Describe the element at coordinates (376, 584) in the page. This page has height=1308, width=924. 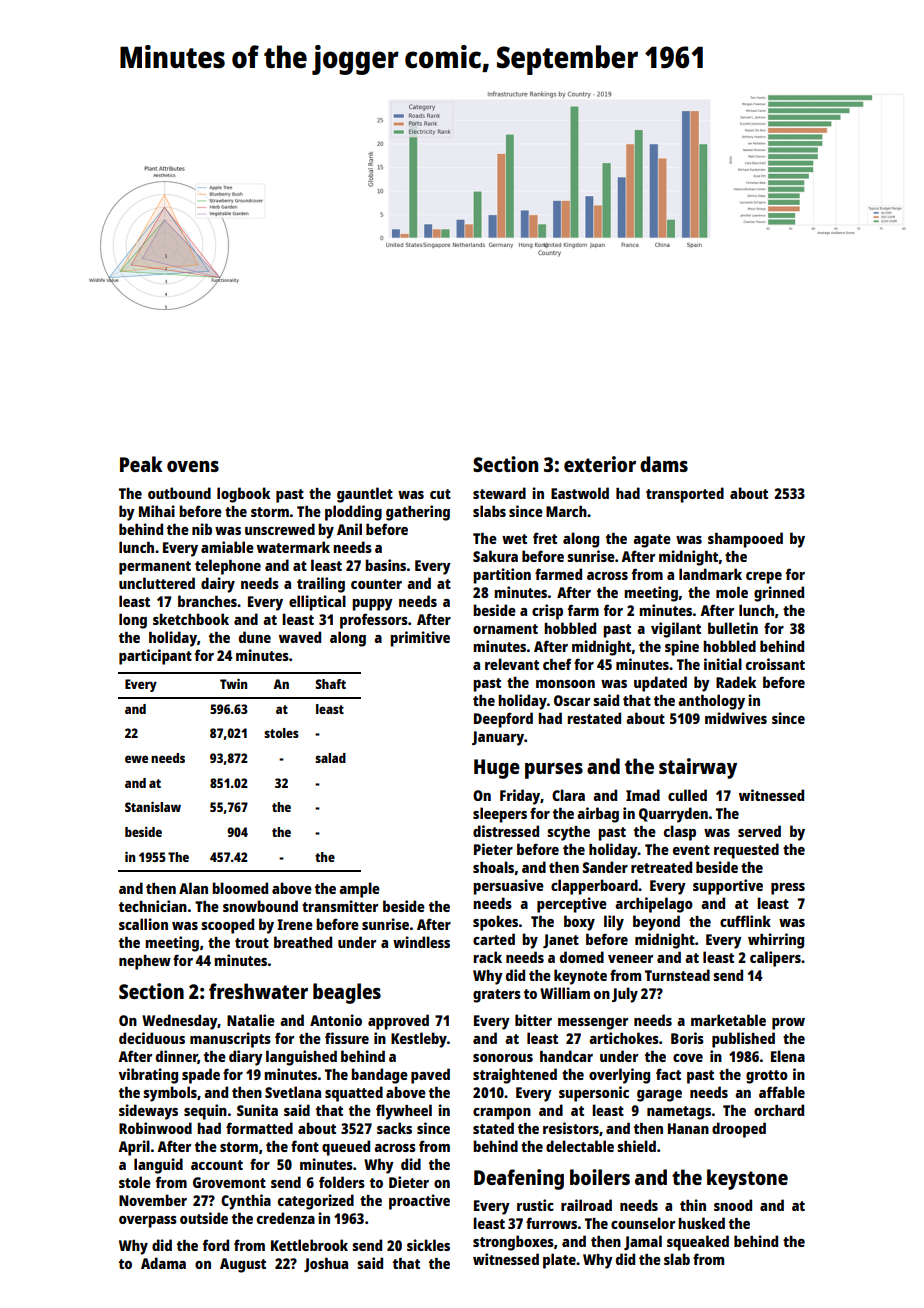
I see `counter` at that location.
